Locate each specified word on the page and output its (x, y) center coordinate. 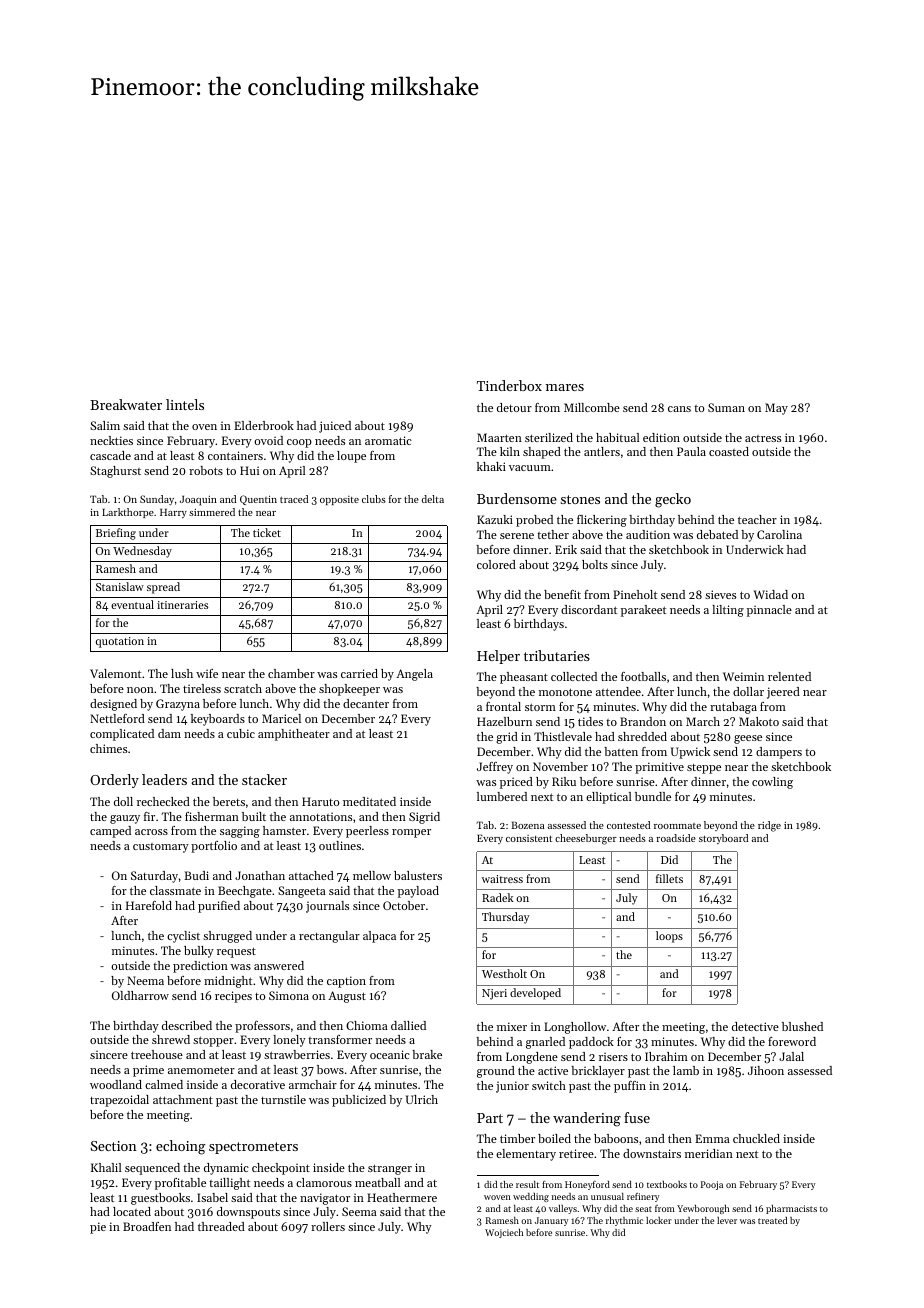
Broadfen (147, 1226)
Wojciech (504, 1233)
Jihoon (766, 1070)
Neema (145, 980)
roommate (677, 826)
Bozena (527, 825)
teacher (757, 519)
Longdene (532, 1058)
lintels (185, 404)
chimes (108, 748)
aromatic (388, 440)
